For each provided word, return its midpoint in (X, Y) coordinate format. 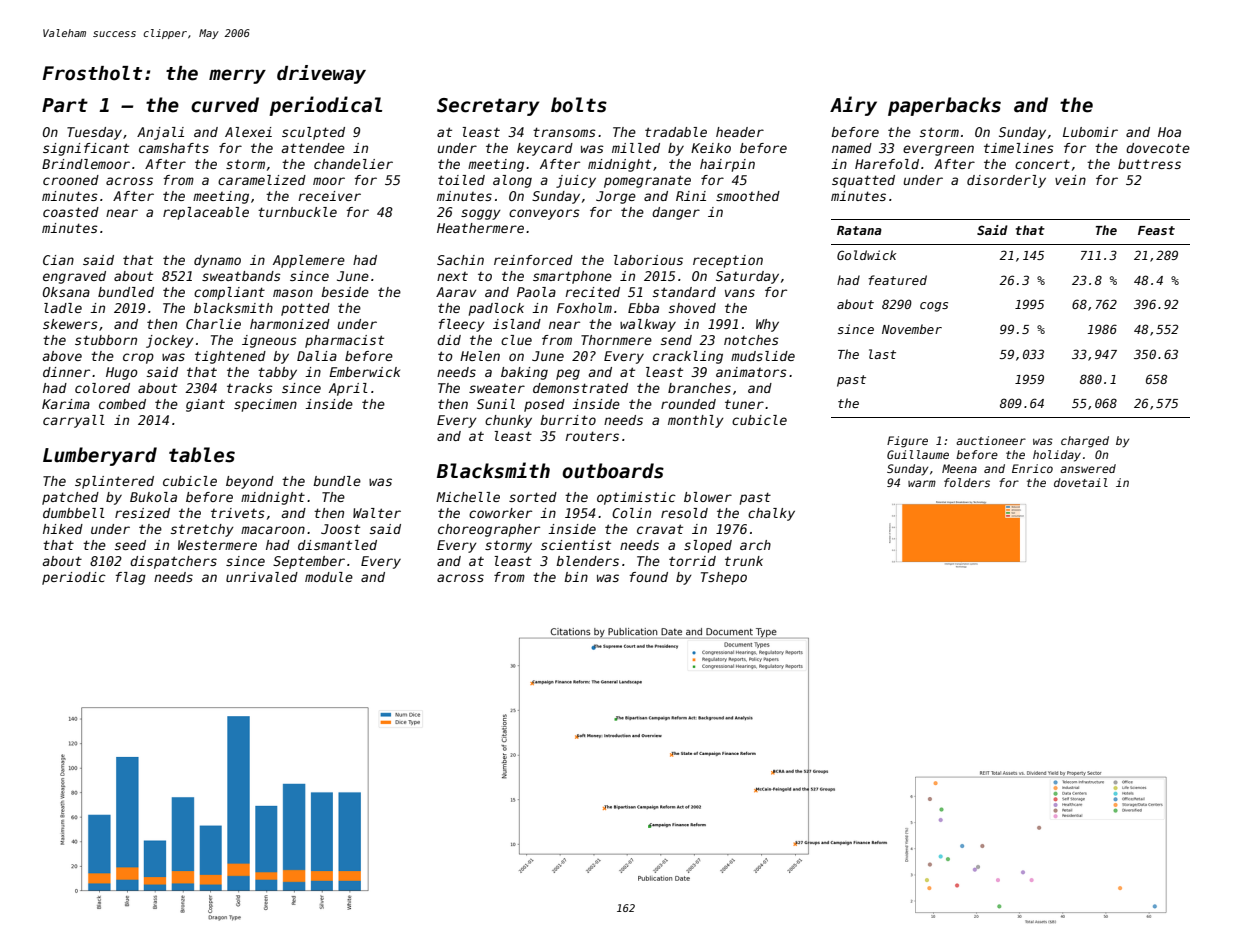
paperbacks (944, 106)
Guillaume (918, 454)
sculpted (313, 133)
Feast (1156, 230)
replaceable (206, 213)
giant (205, 405)
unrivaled (262, 577)
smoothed (748, 196)
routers (592, 436)
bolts (579, 105)
